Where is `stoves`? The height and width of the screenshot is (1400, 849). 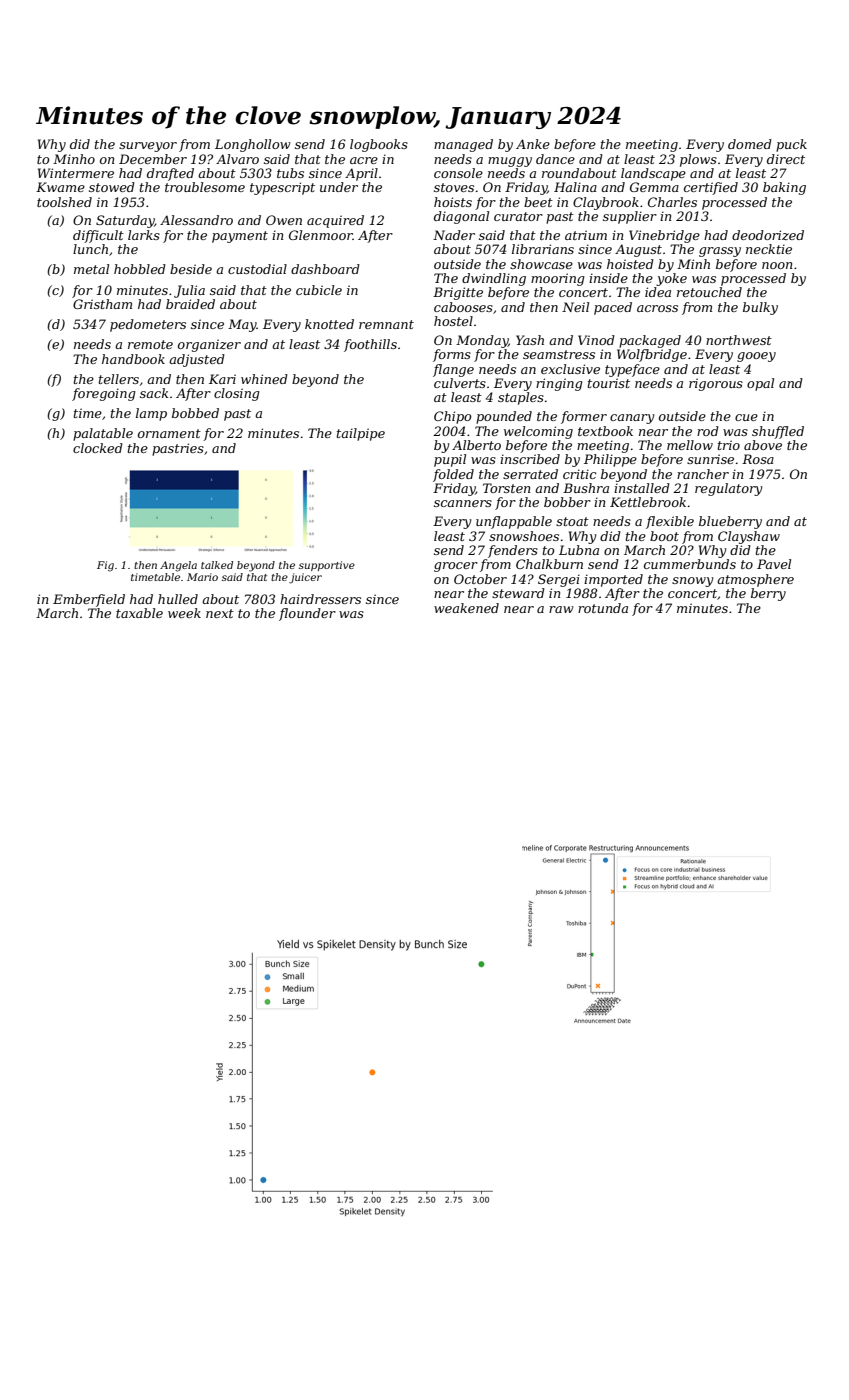
stoves is located at coordinates (454, 187).
